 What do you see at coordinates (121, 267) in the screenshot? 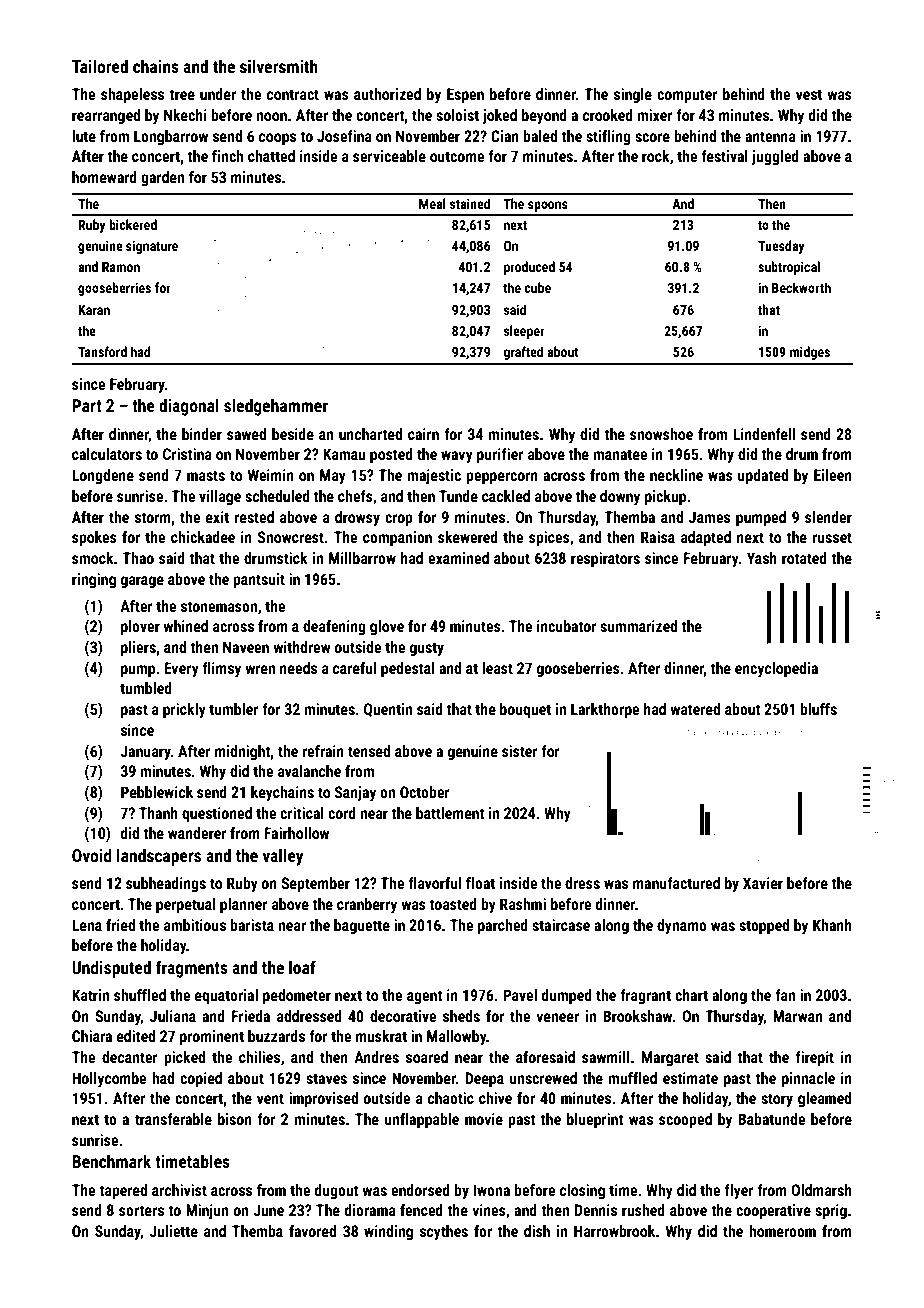
I see `Ramon` at bounding box center [121, 267].
